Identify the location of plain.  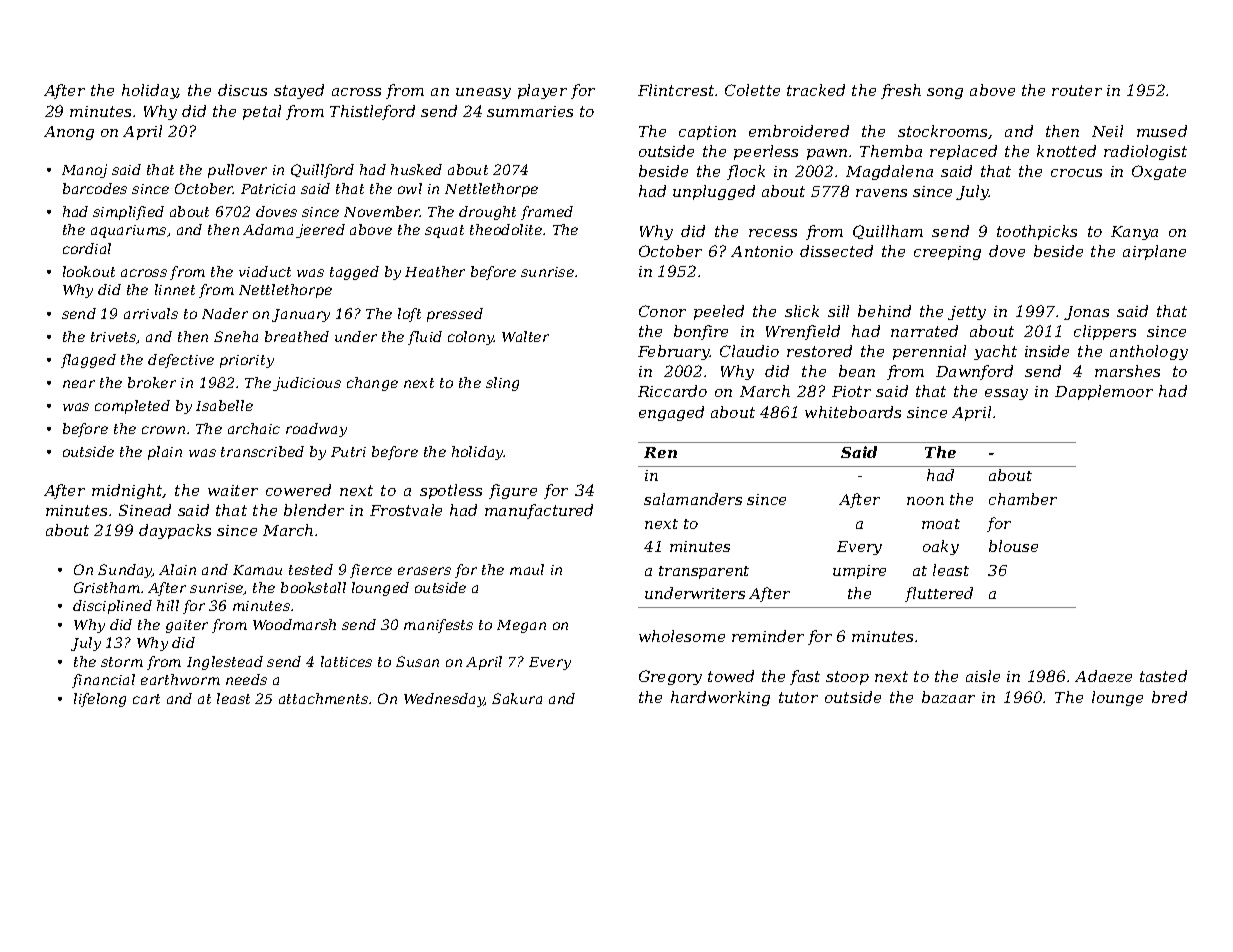
(165, 453).
